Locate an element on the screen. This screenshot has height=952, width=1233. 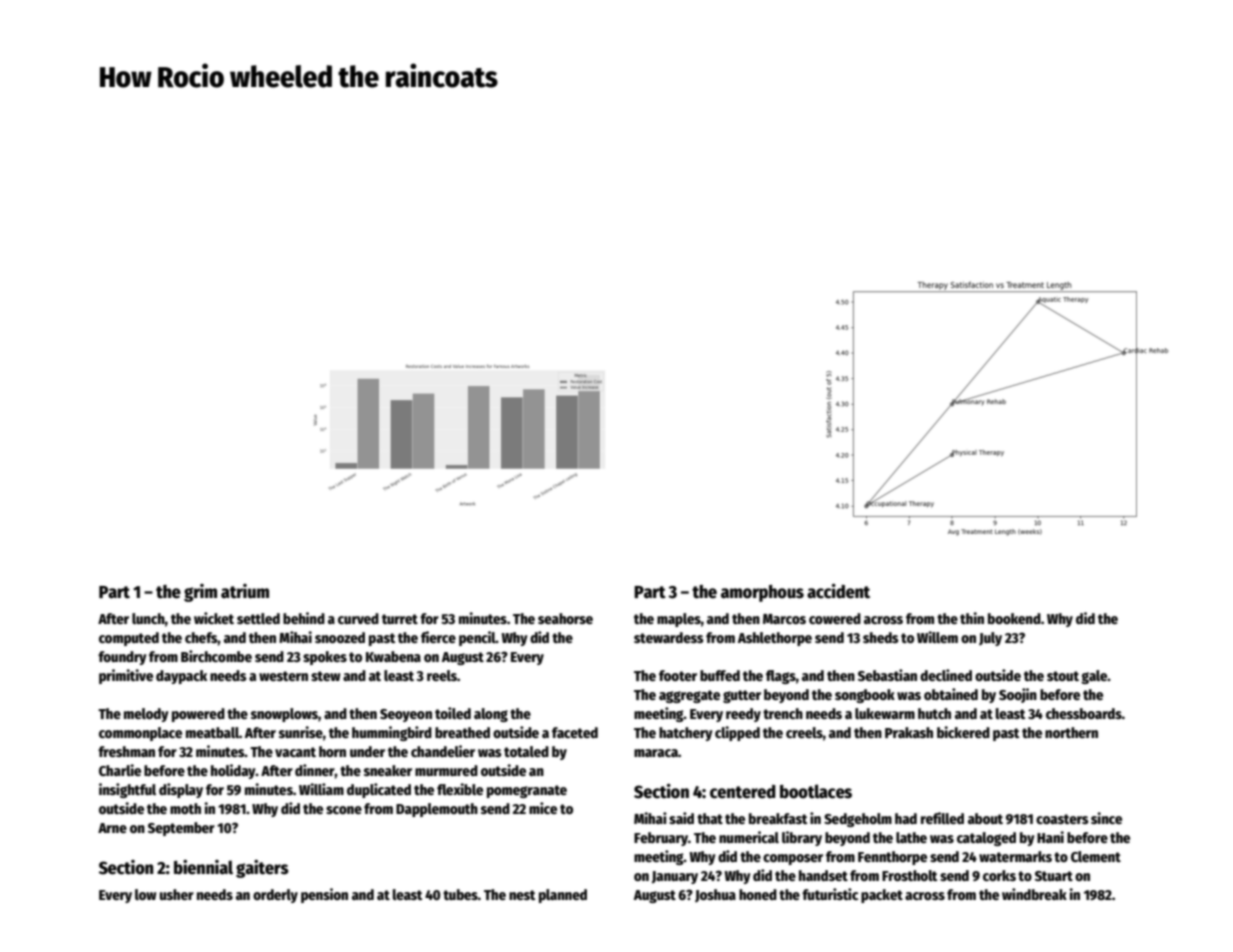
bickered is located at coordinates (963, 732).
